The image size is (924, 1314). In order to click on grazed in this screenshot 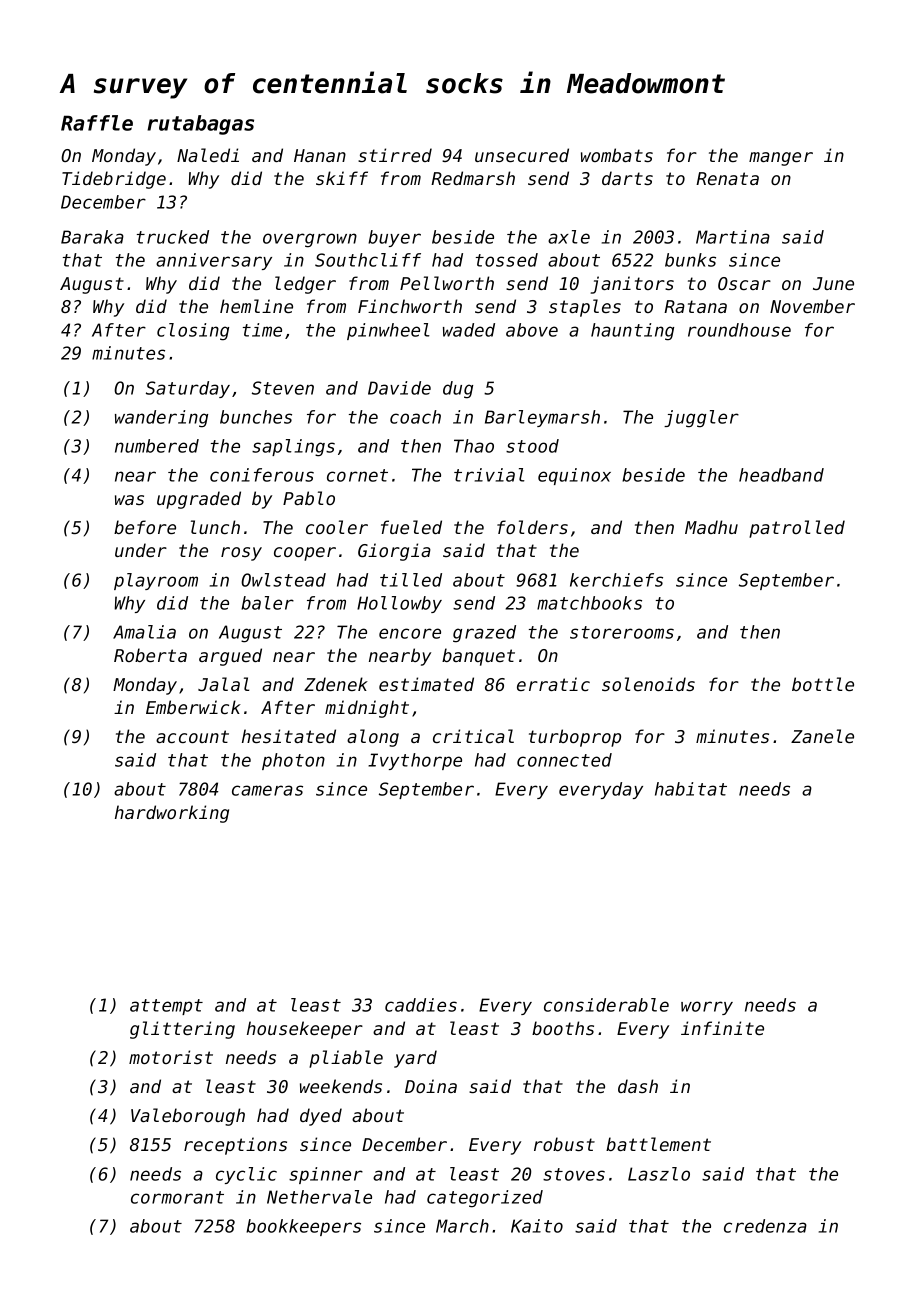, I will do `click(484, 634)`.
